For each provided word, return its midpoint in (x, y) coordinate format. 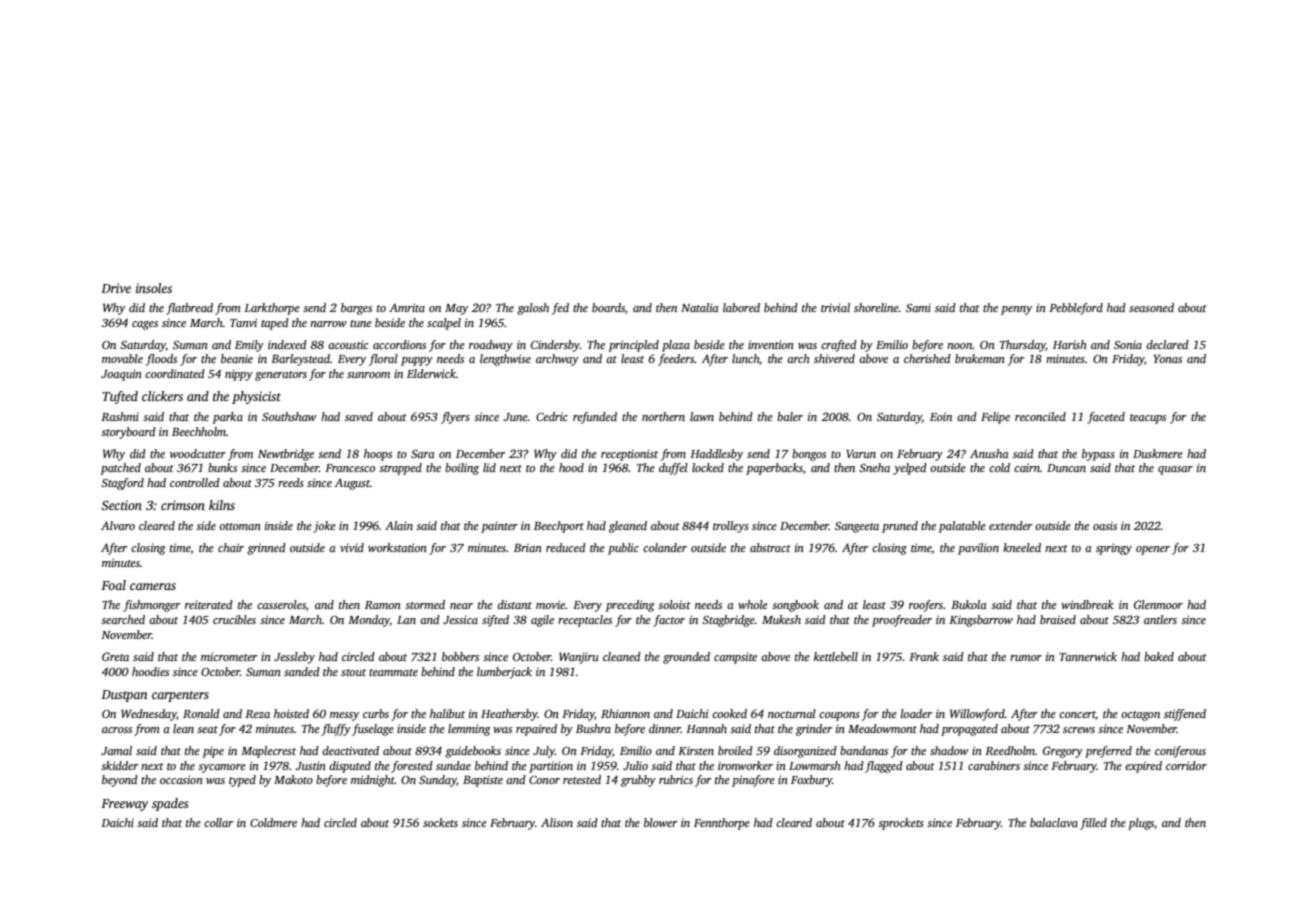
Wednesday (149, 715)
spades (170, 804)
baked (1159, 656)
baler (790, 416)
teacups (1148, 419)
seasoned (1151, 307)
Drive (116, 288)
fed (560, 309)
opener (1153, 550)
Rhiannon (625, 713)
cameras (153, 586)
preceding (630, 606)
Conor (544, 780)
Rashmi (120, 416)
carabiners (994, 765)
